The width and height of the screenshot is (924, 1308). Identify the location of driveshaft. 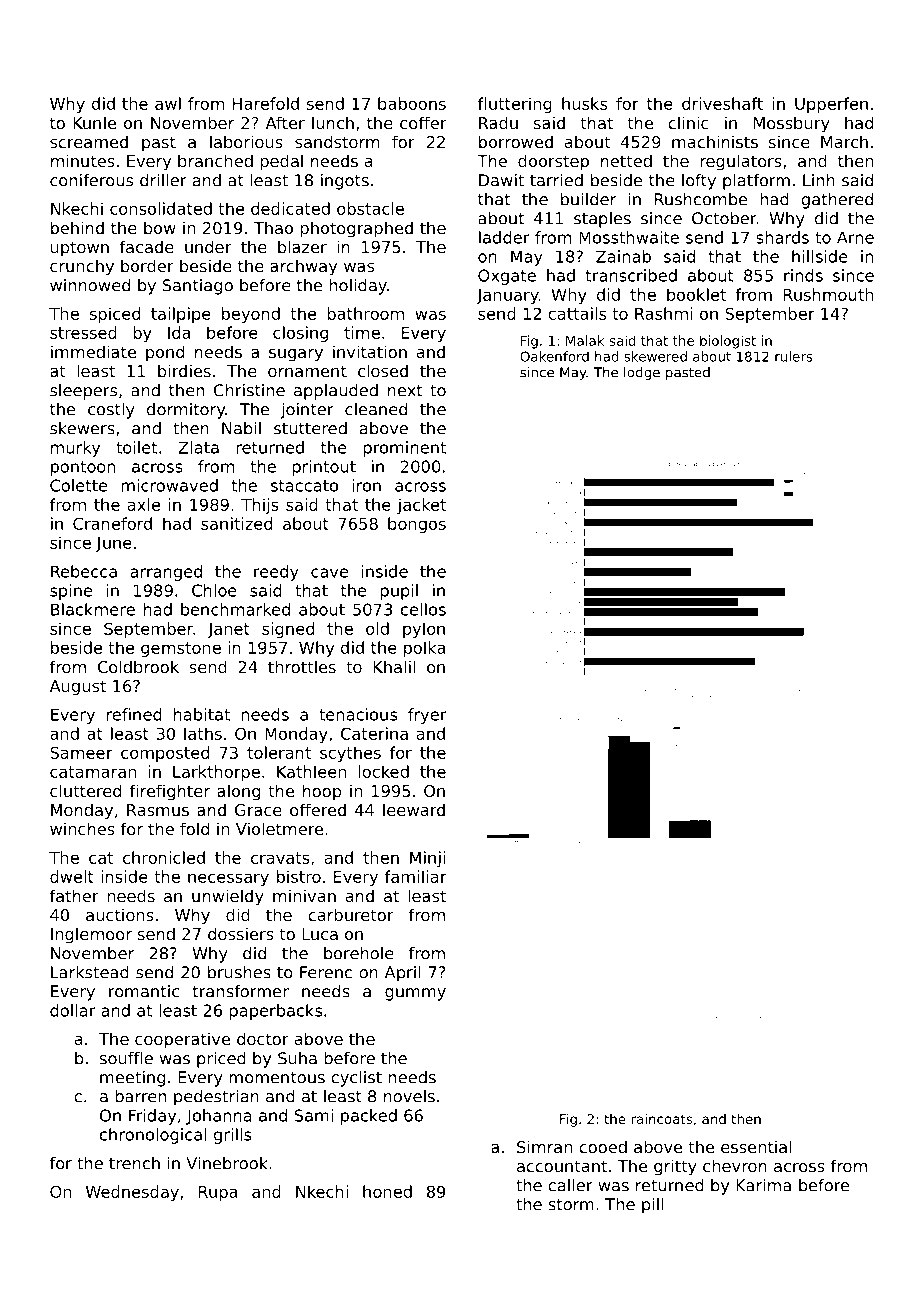
(722, 103).
